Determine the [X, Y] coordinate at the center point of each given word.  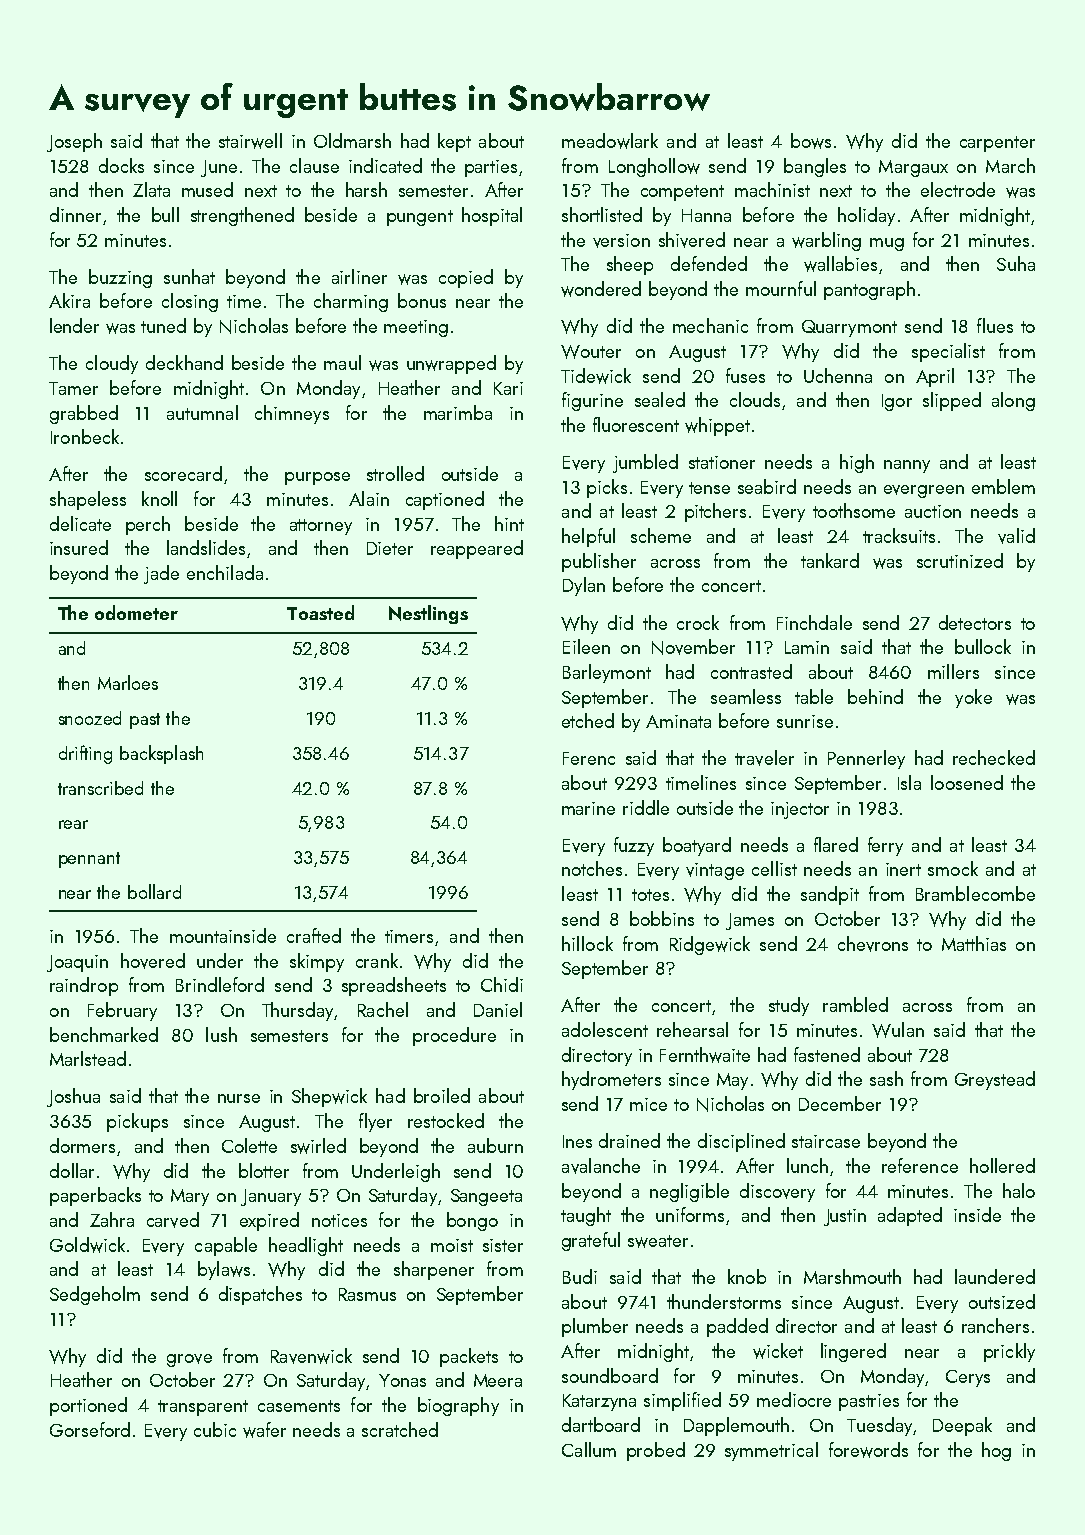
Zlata [151, 189]
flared [836, 844]
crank [377, 960]
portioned [88, 1406]
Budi [580, 1276]
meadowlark [610, 141]
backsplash [161, 754]
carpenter [997, 144]
